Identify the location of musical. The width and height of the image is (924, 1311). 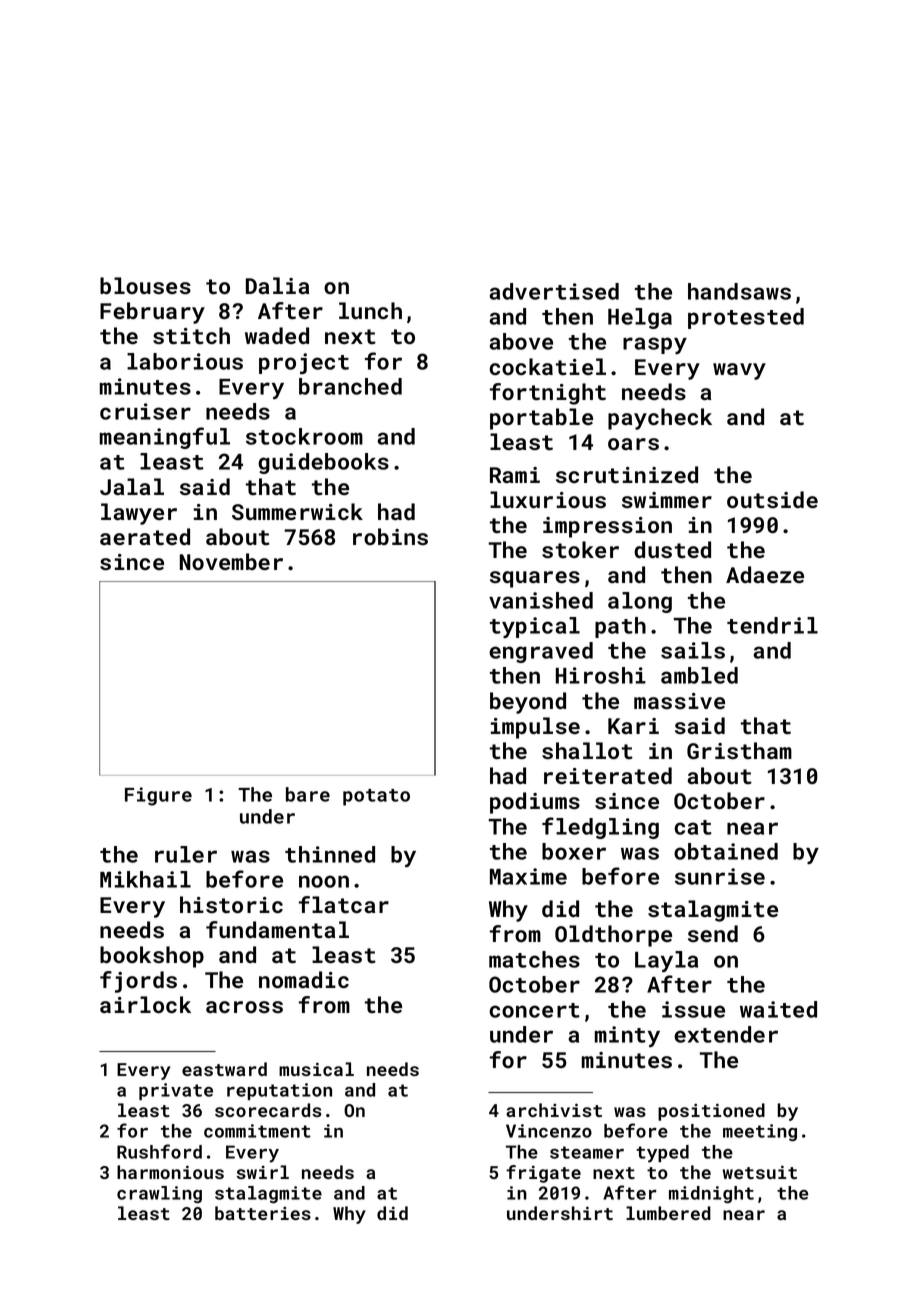
(316, 1069).
